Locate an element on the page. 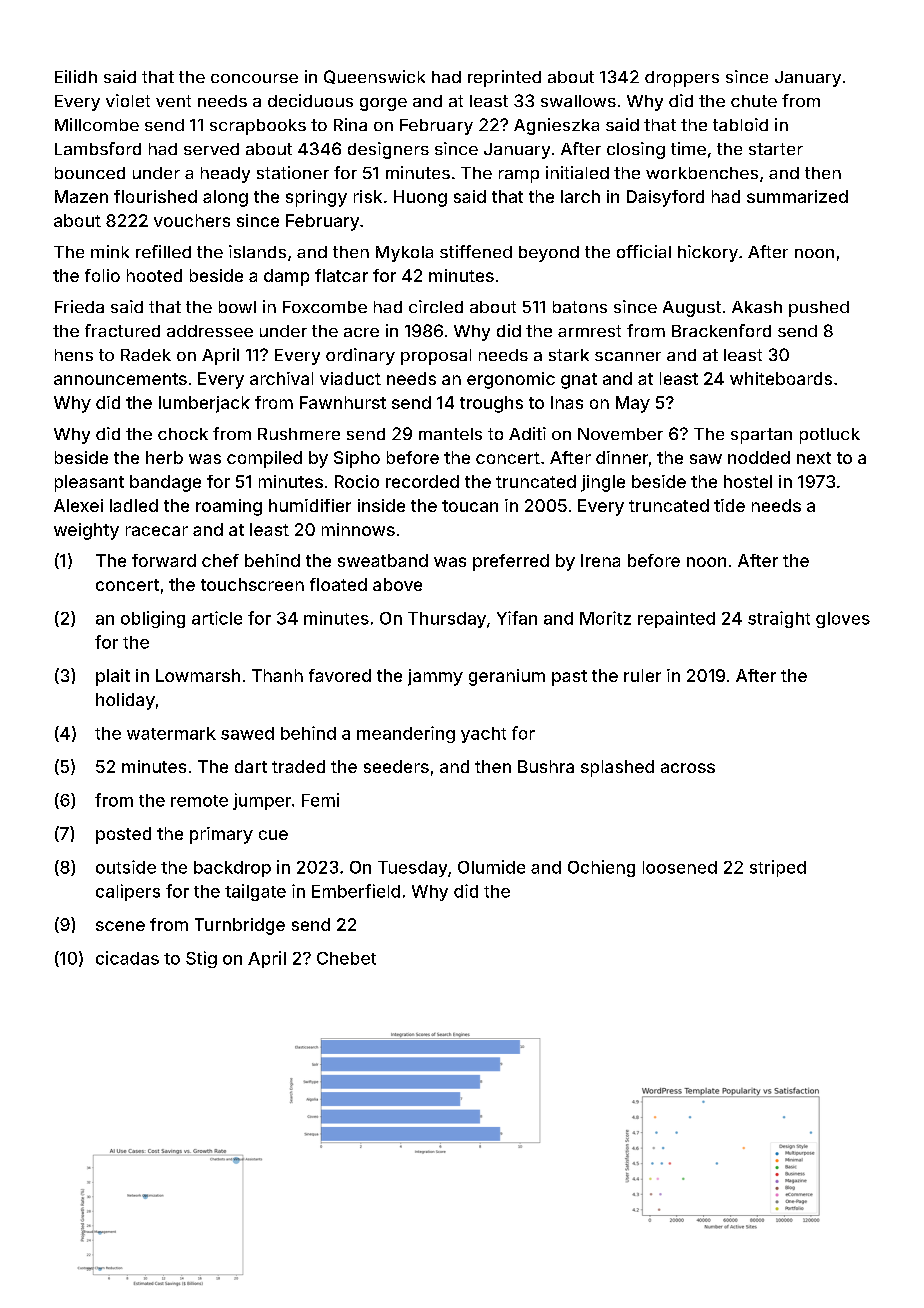  Foxcombe is located at coordinates (325, 307).
